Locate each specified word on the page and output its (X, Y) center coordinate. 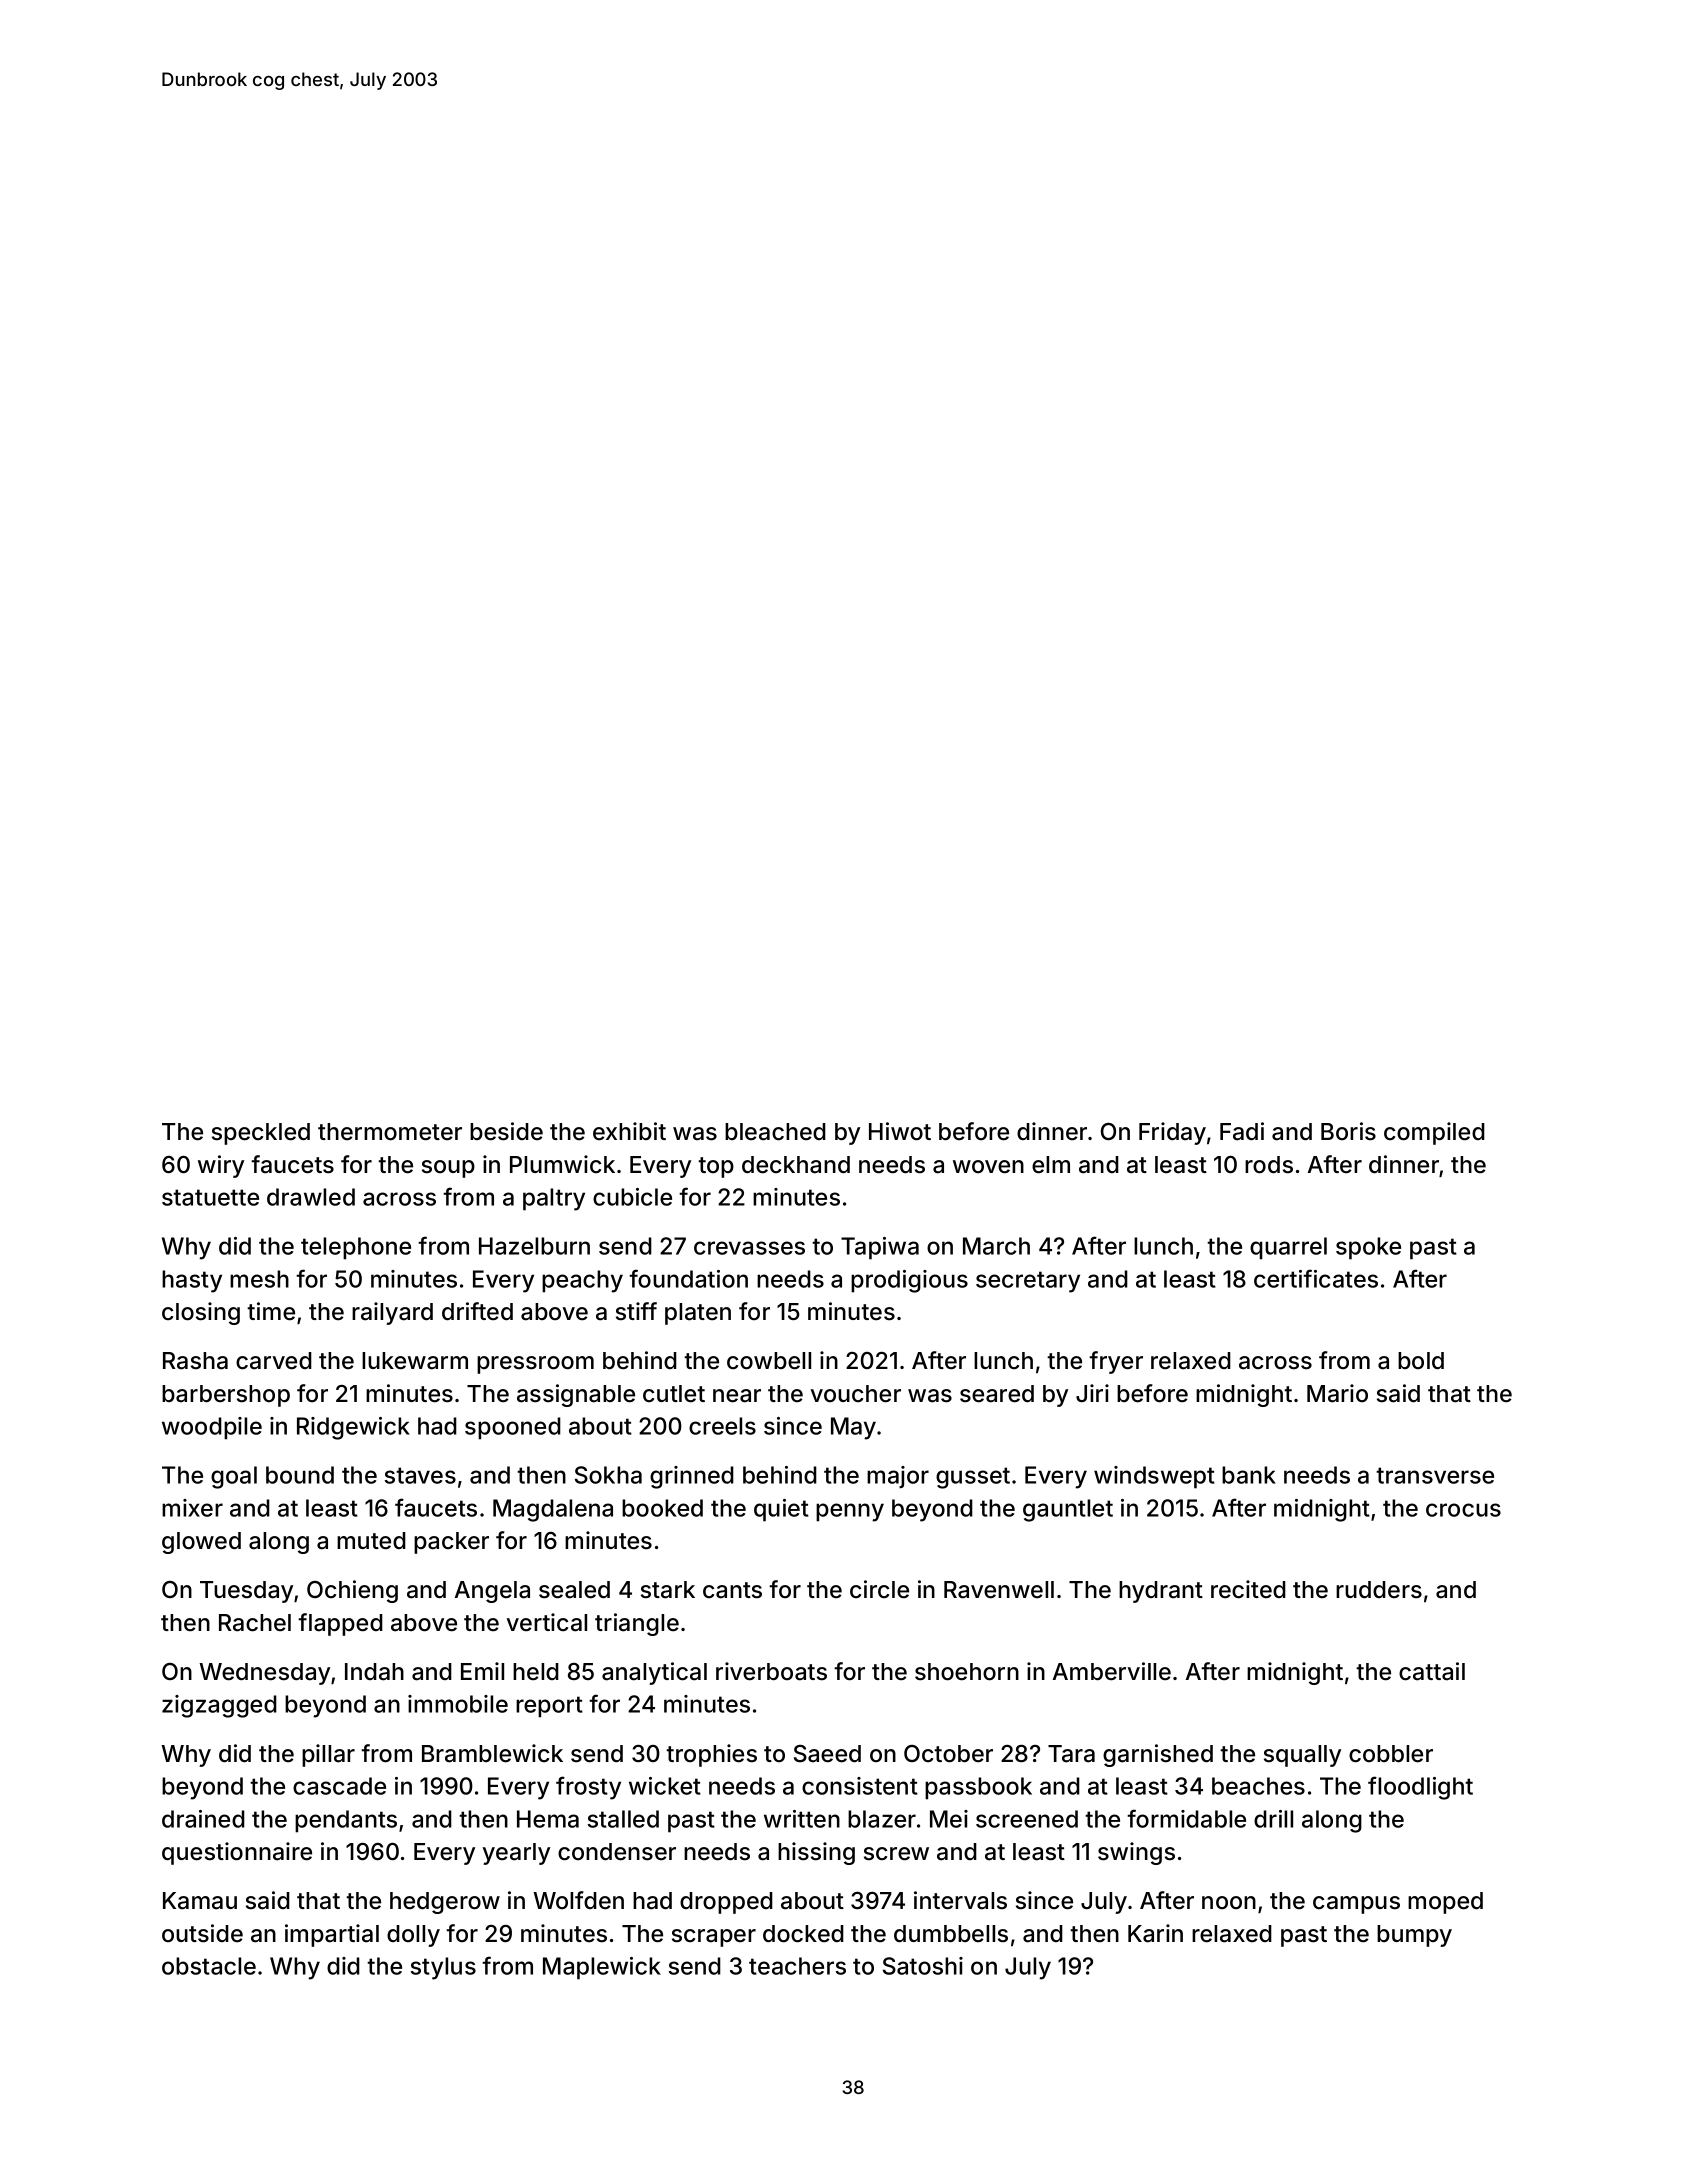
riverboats (771, 1671)
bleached (775, 1132)
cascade (339, 1786)
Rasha (195, 1361)
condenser (617, 1852)
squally (1302, 1756)
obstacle (209, 1966)
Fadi (1242, 1131)
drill (1273, 1819)
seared (997, 1394)
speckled (261, 1134)
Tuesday (246, 1592)
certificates (1316, 1278)
